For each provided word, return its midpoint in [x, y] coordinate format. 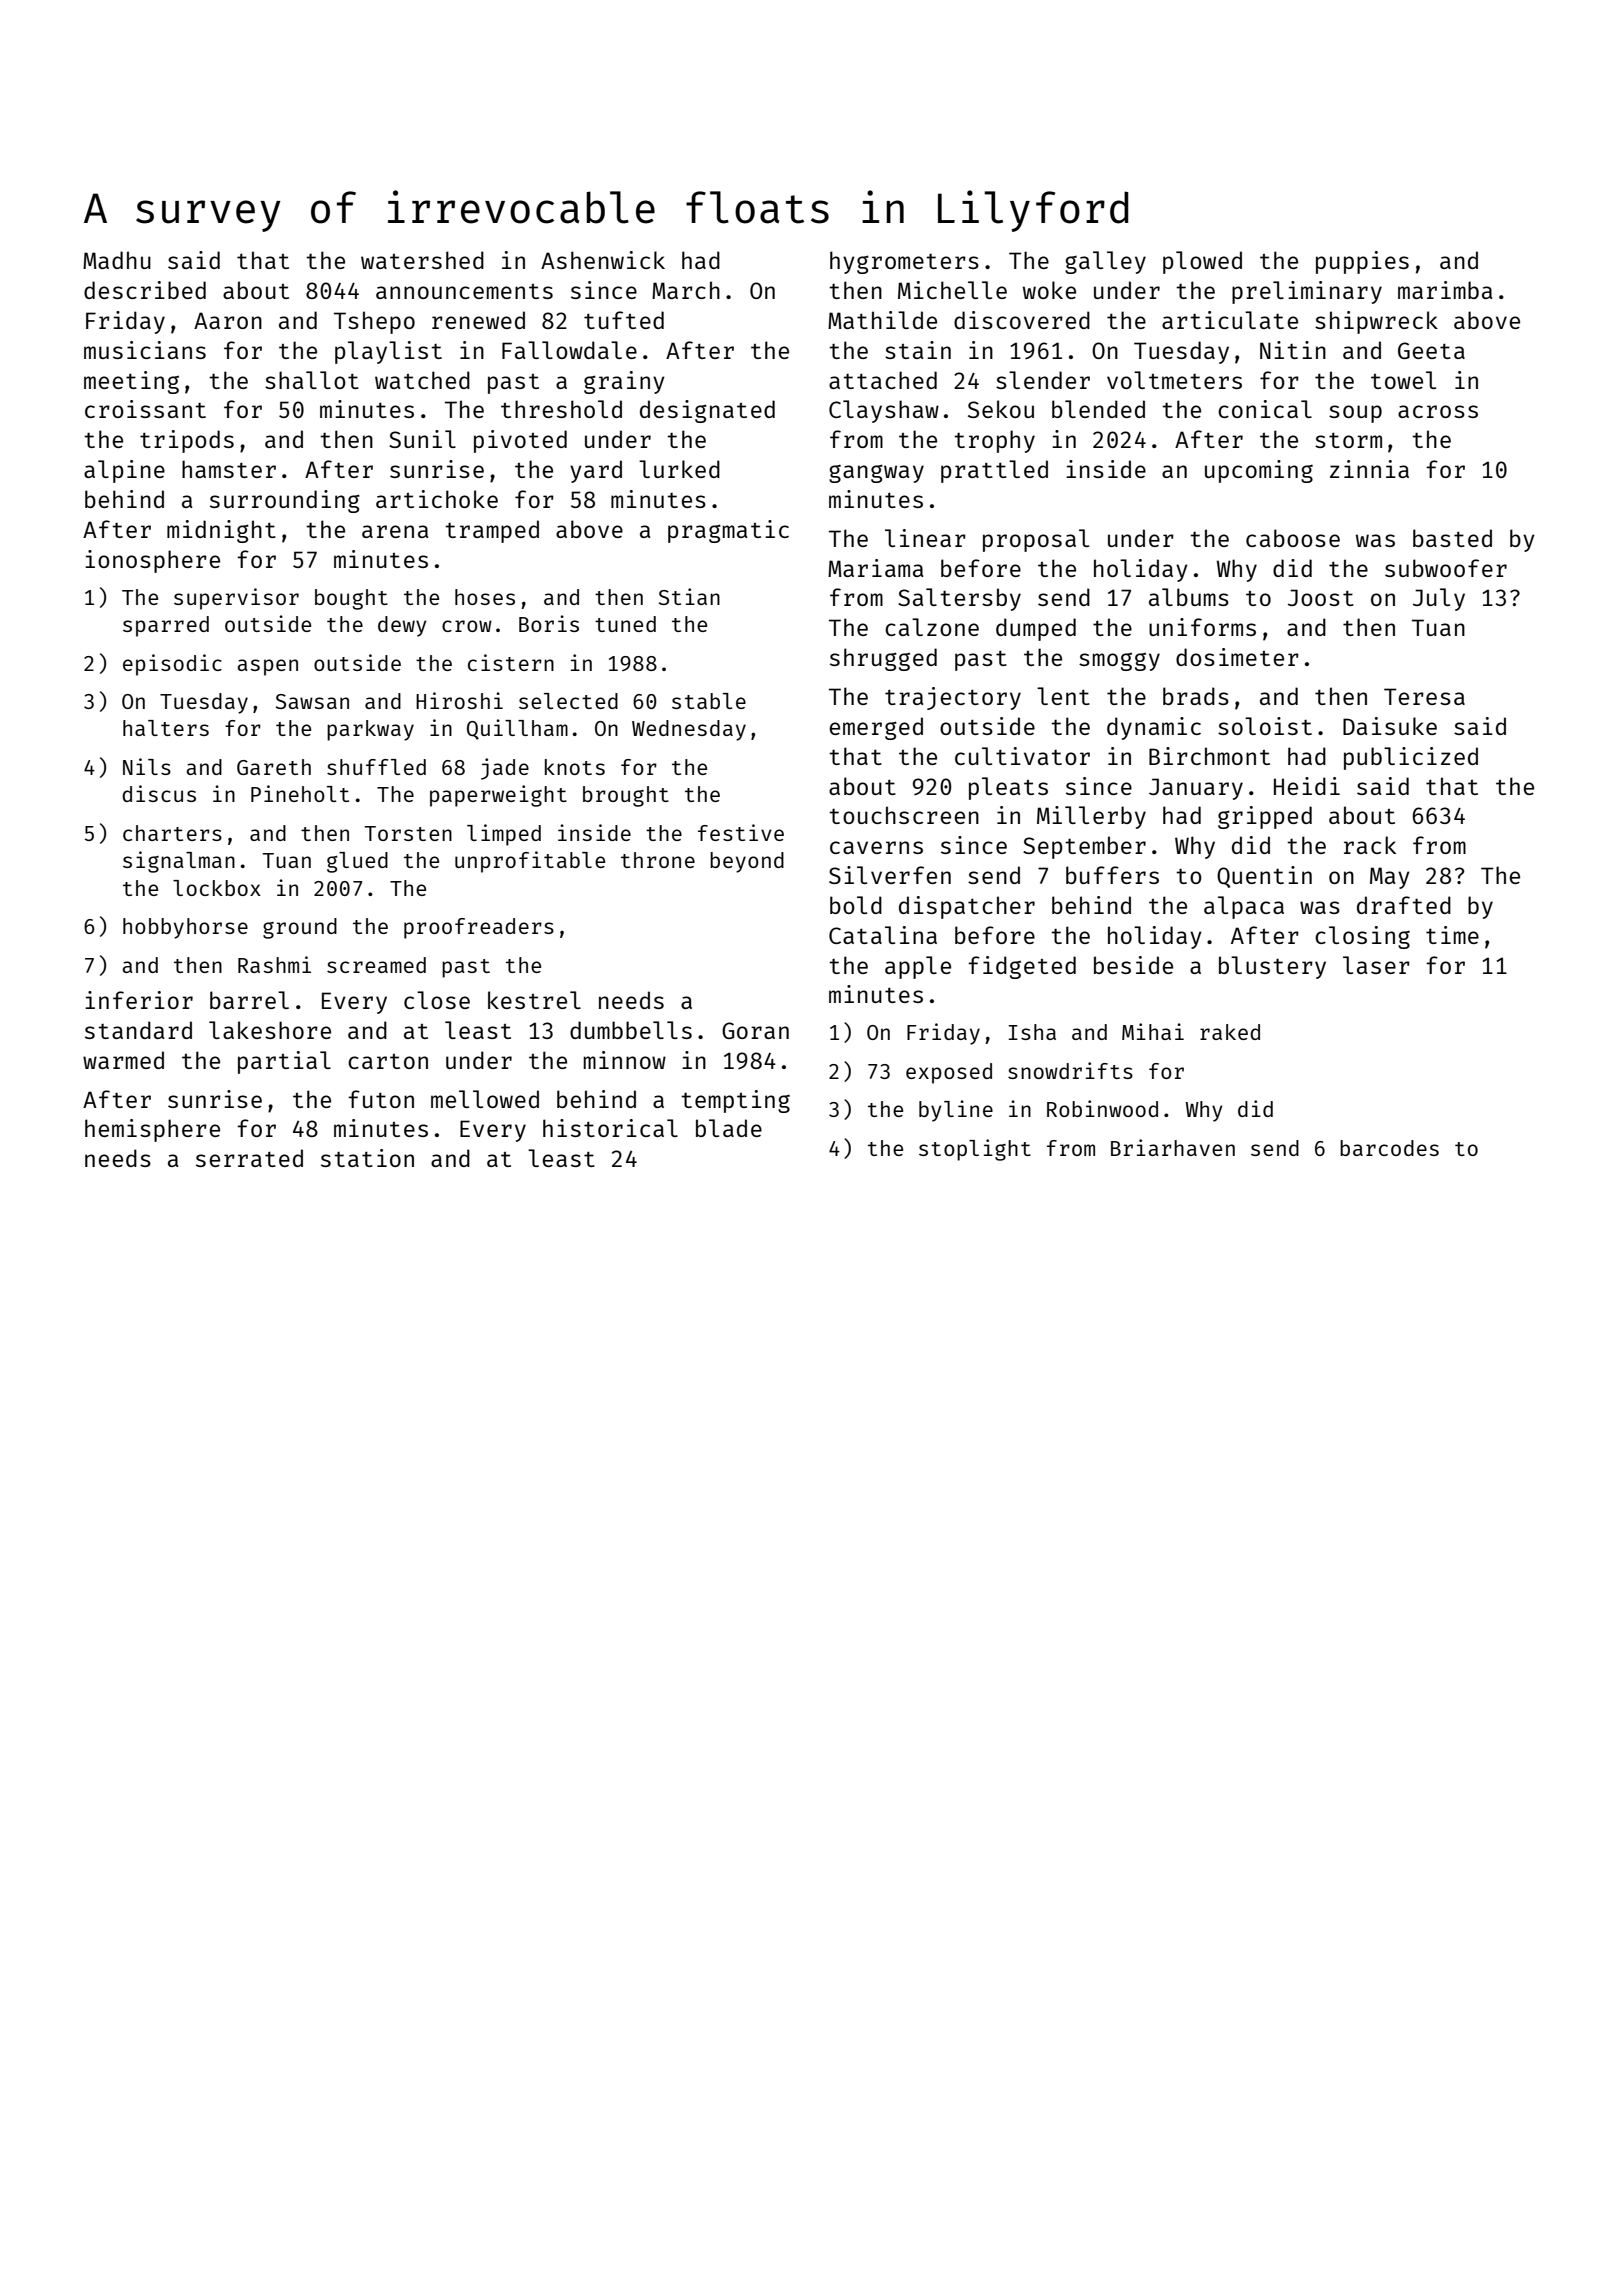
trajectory [953, 698]
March [686, 290]
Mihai [1153, 1031]
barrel [249, 1000]
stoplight [975, 1150]
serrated [249, 1158]
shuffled [376, 767]
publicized [1411, 758]
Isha [1032, 1032]
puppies [1362, 262]
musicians [145, 350]
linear [925, 538]
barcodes [1389, 1148]
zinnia [1369, 469]
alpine [124, 471]
